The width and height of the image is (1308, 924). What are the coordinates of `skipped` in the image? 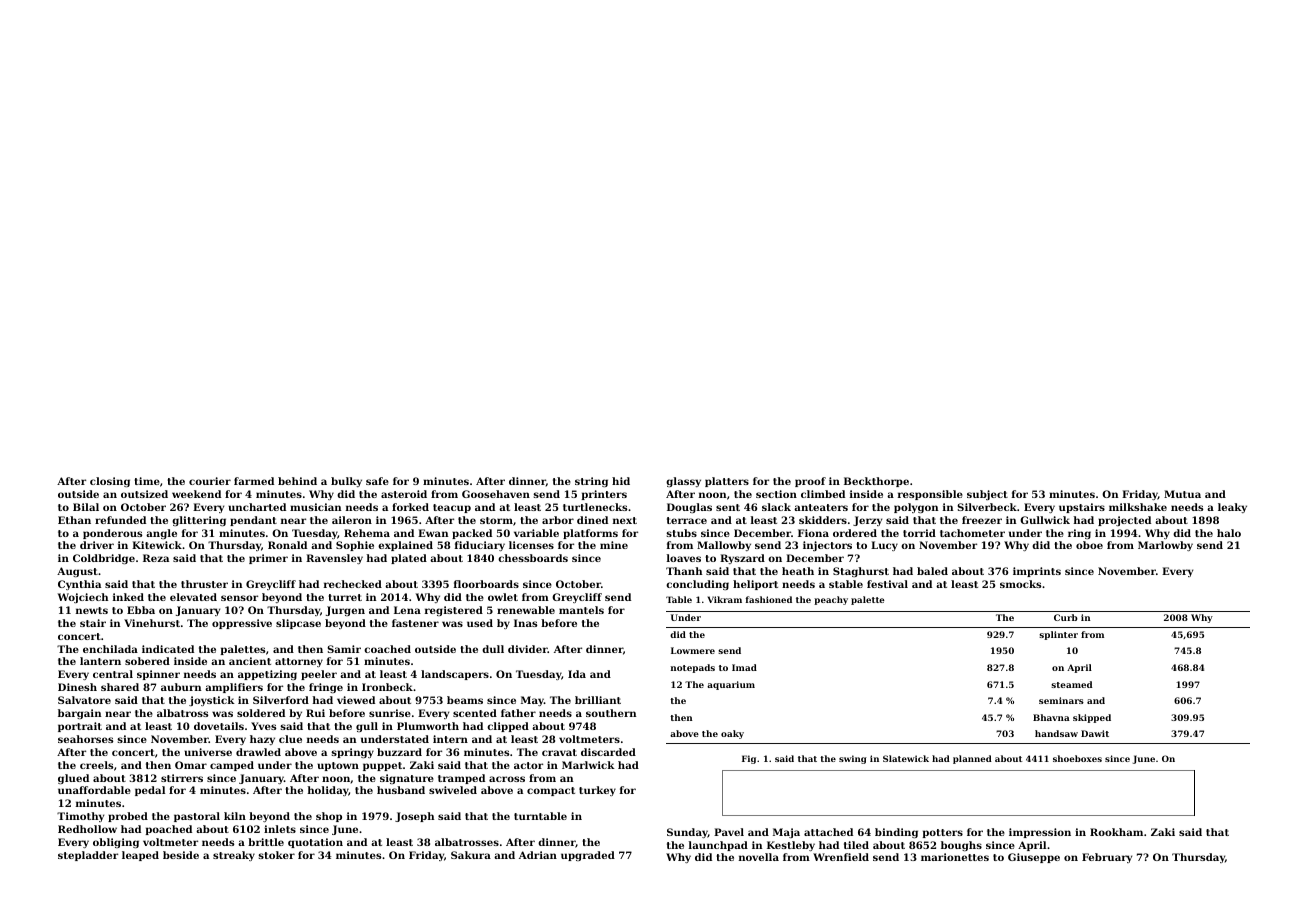 It's located at (1092, 718).
